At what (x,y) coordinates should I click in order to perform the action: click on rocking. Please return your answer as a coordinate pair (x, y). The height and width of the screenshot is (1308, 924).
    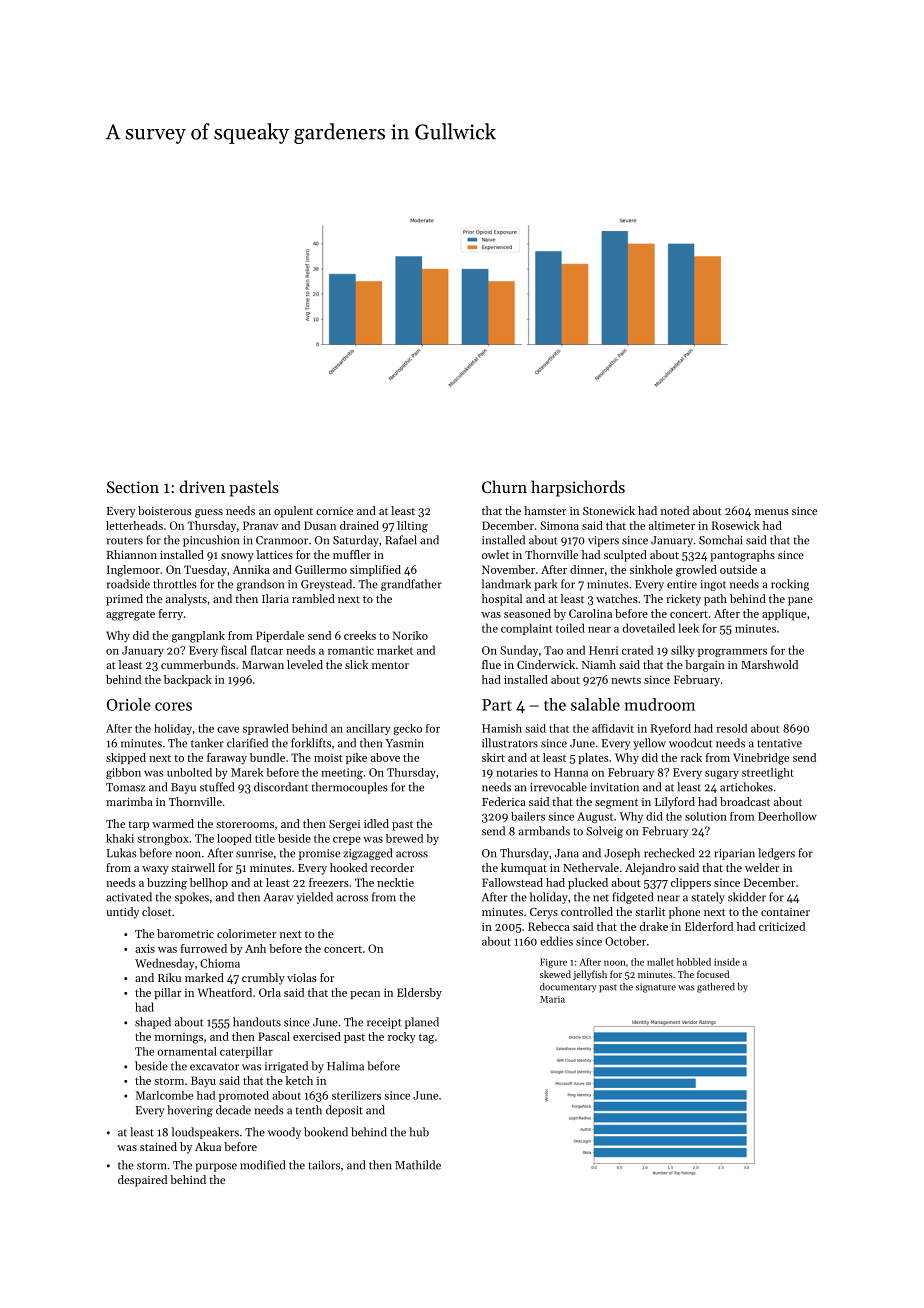
    Looking at the image, I should click on (790, 585).
